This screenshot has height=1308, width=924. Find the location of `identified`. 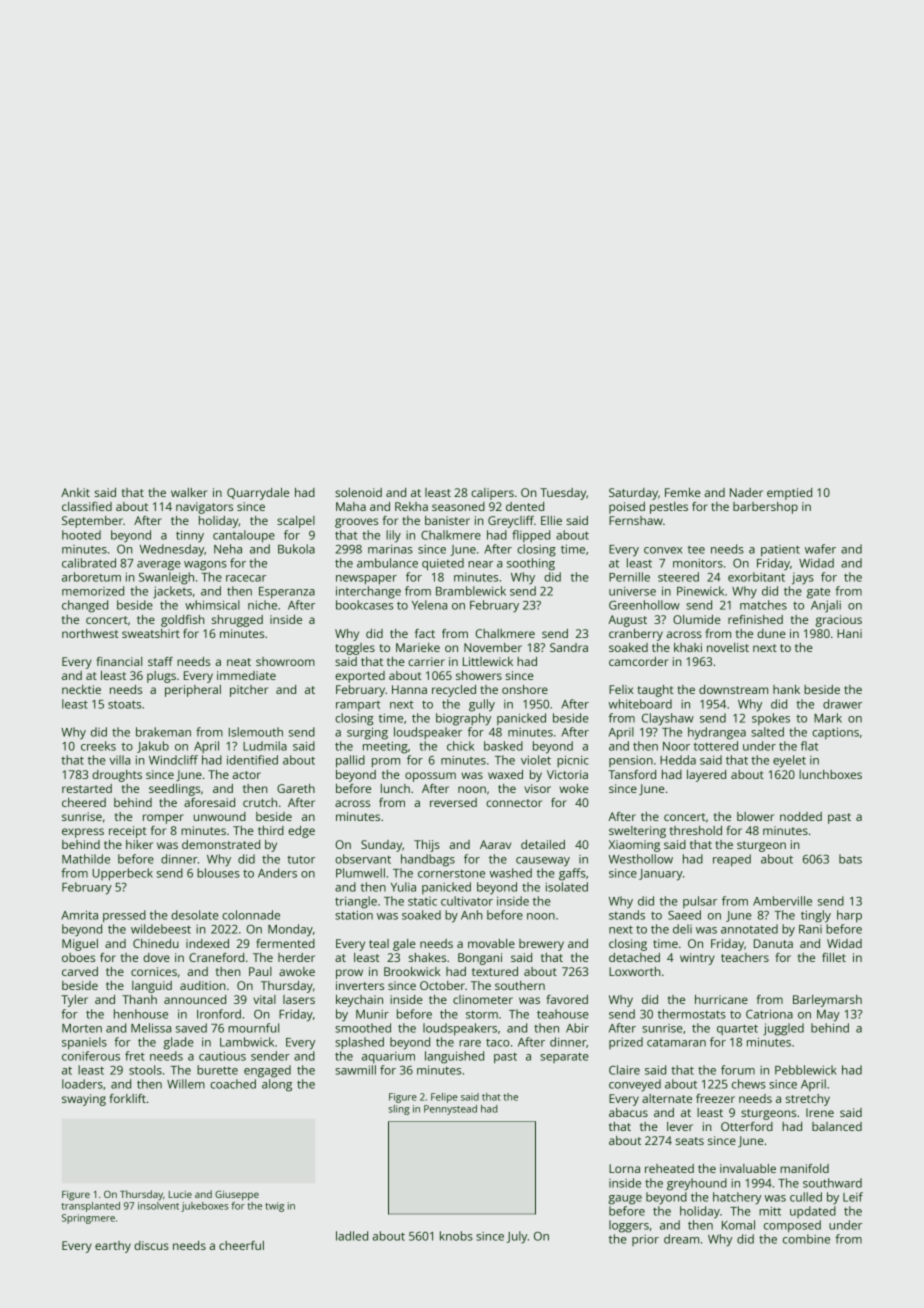

identified is located at coordinates (252, 760).
